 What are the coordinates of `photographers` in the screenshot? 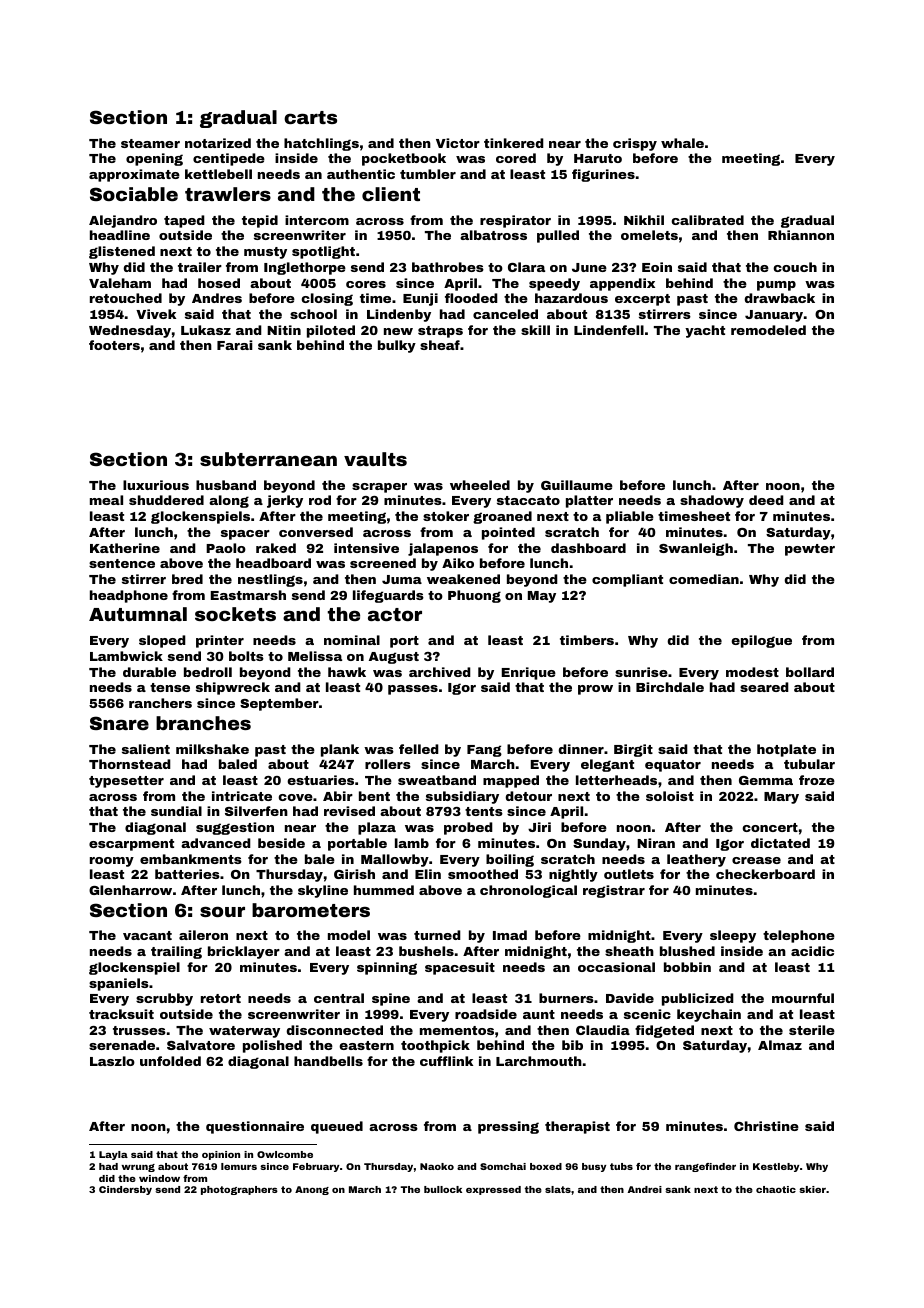 It's located at (239, 1190).
